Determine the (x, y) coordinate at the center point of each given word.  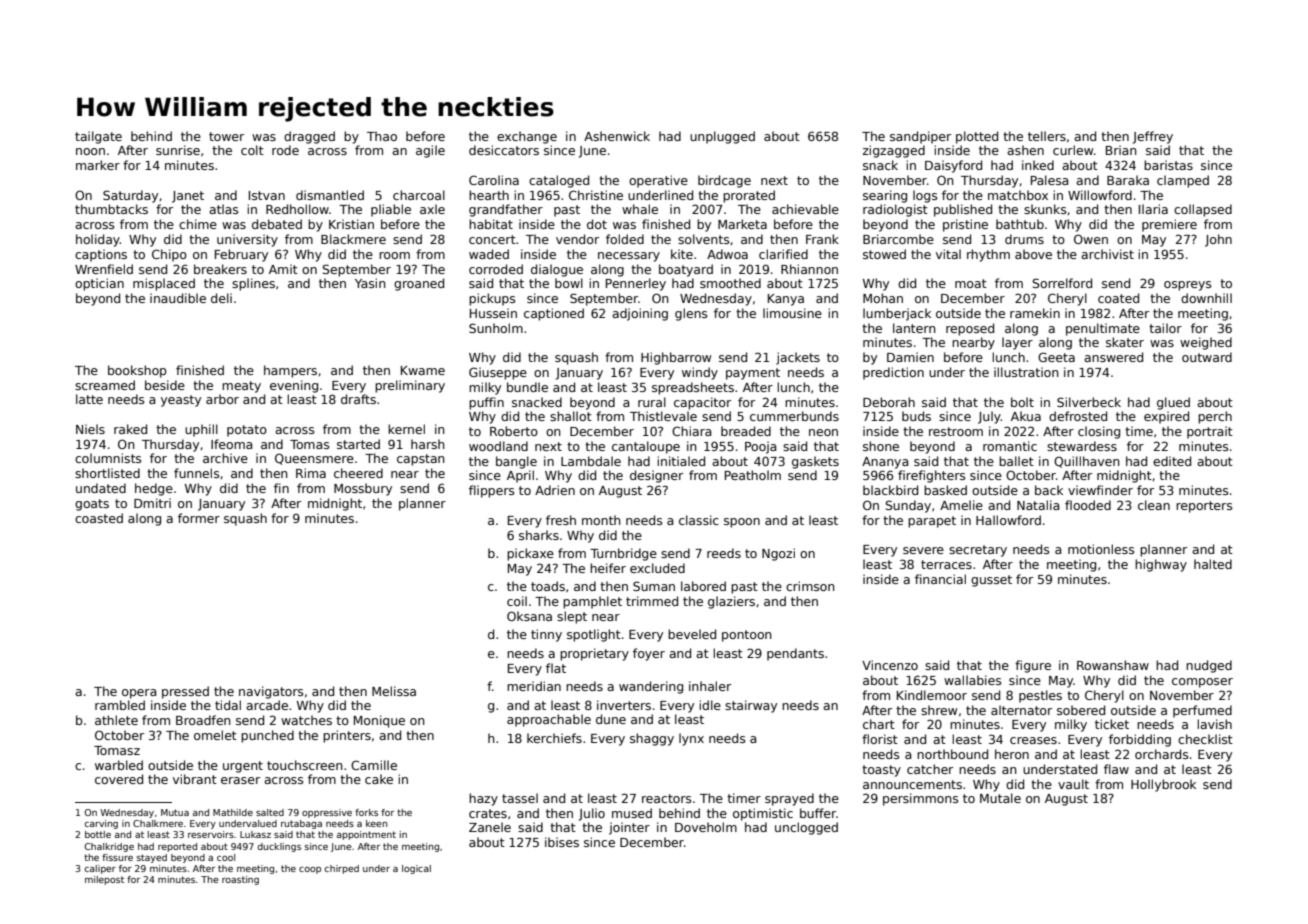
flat (556, 668)
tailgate (98, 137)
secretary (978, 551)
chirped (342, 869)
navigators (271, 692)
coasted (99, 518)
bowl (569, 283)
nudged (1209, 666)
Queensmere (314, 459)
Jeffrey (1153, 137)
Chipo (169, 255)
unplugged (722, 137)
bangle (516, 462)
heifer (608, 568)
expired (1166, 417)
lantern (914, 328)
